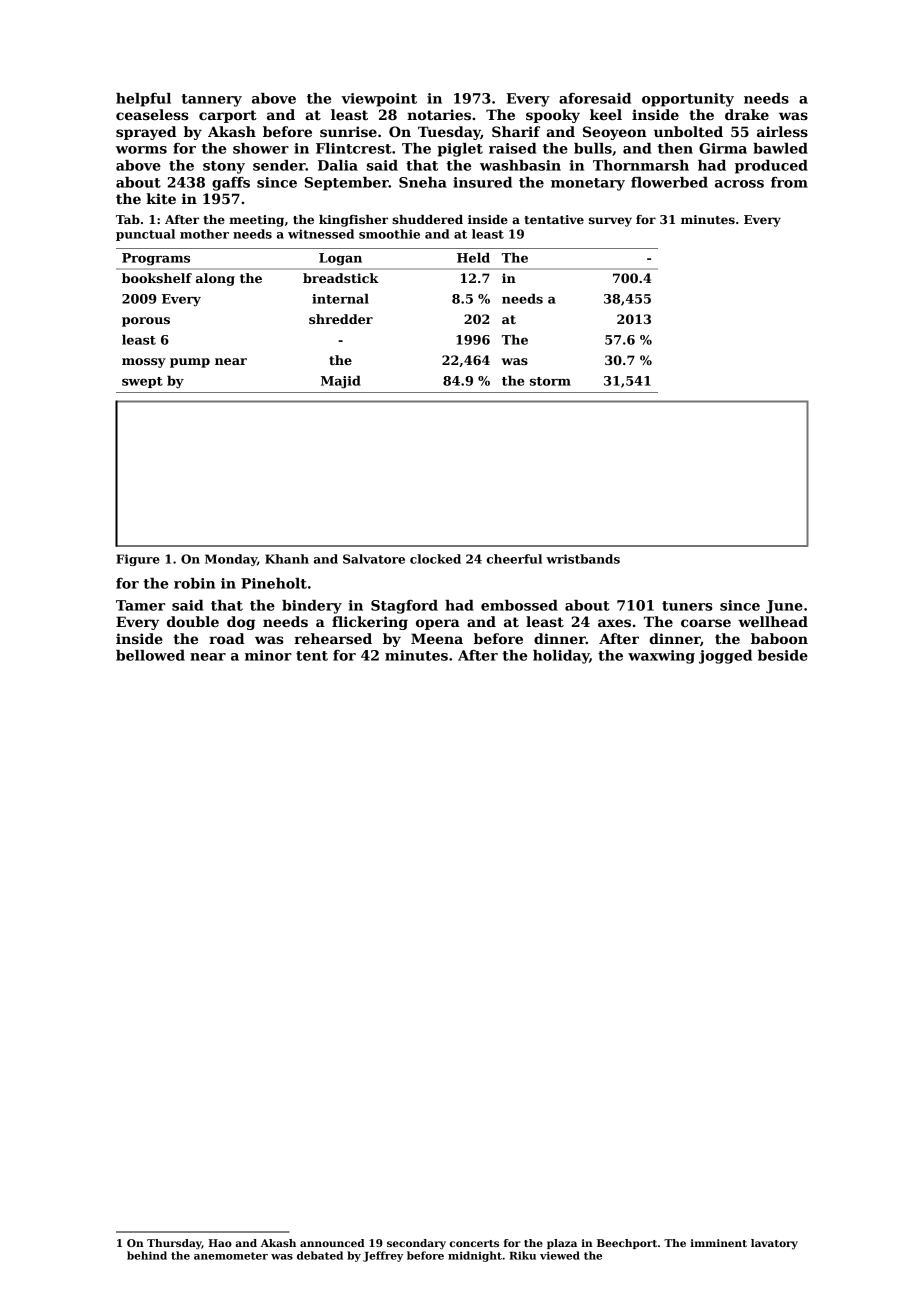 Image resolution: width=924 pixels, height=1308 pixels. What do you see at coordinates (268, 655) in the image?
I see `minor` at bounding box center [268, 655].
